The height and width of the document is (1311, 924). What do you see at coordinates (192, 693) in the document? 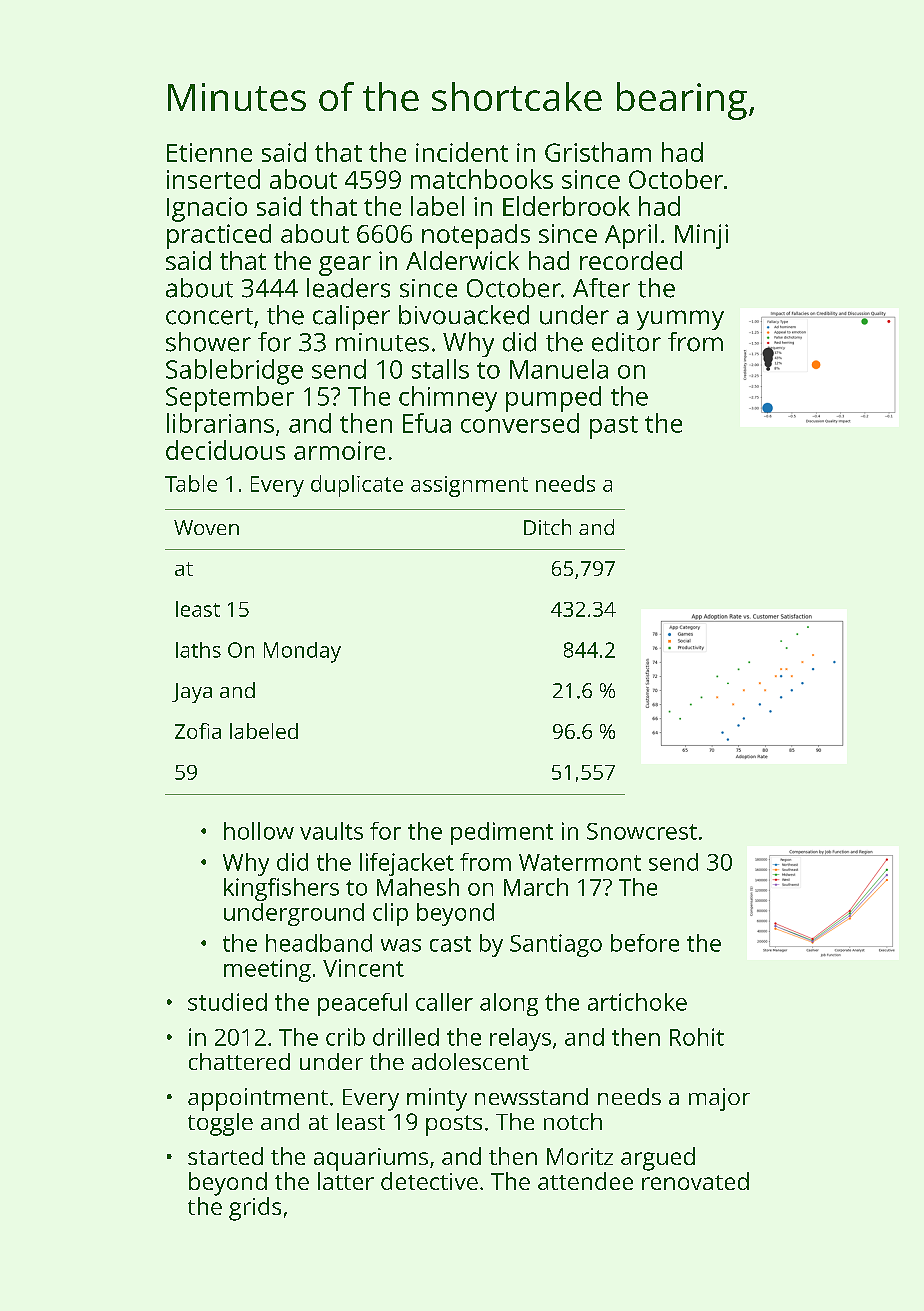
I see `Jaya` at bounding box center [192, 693].
